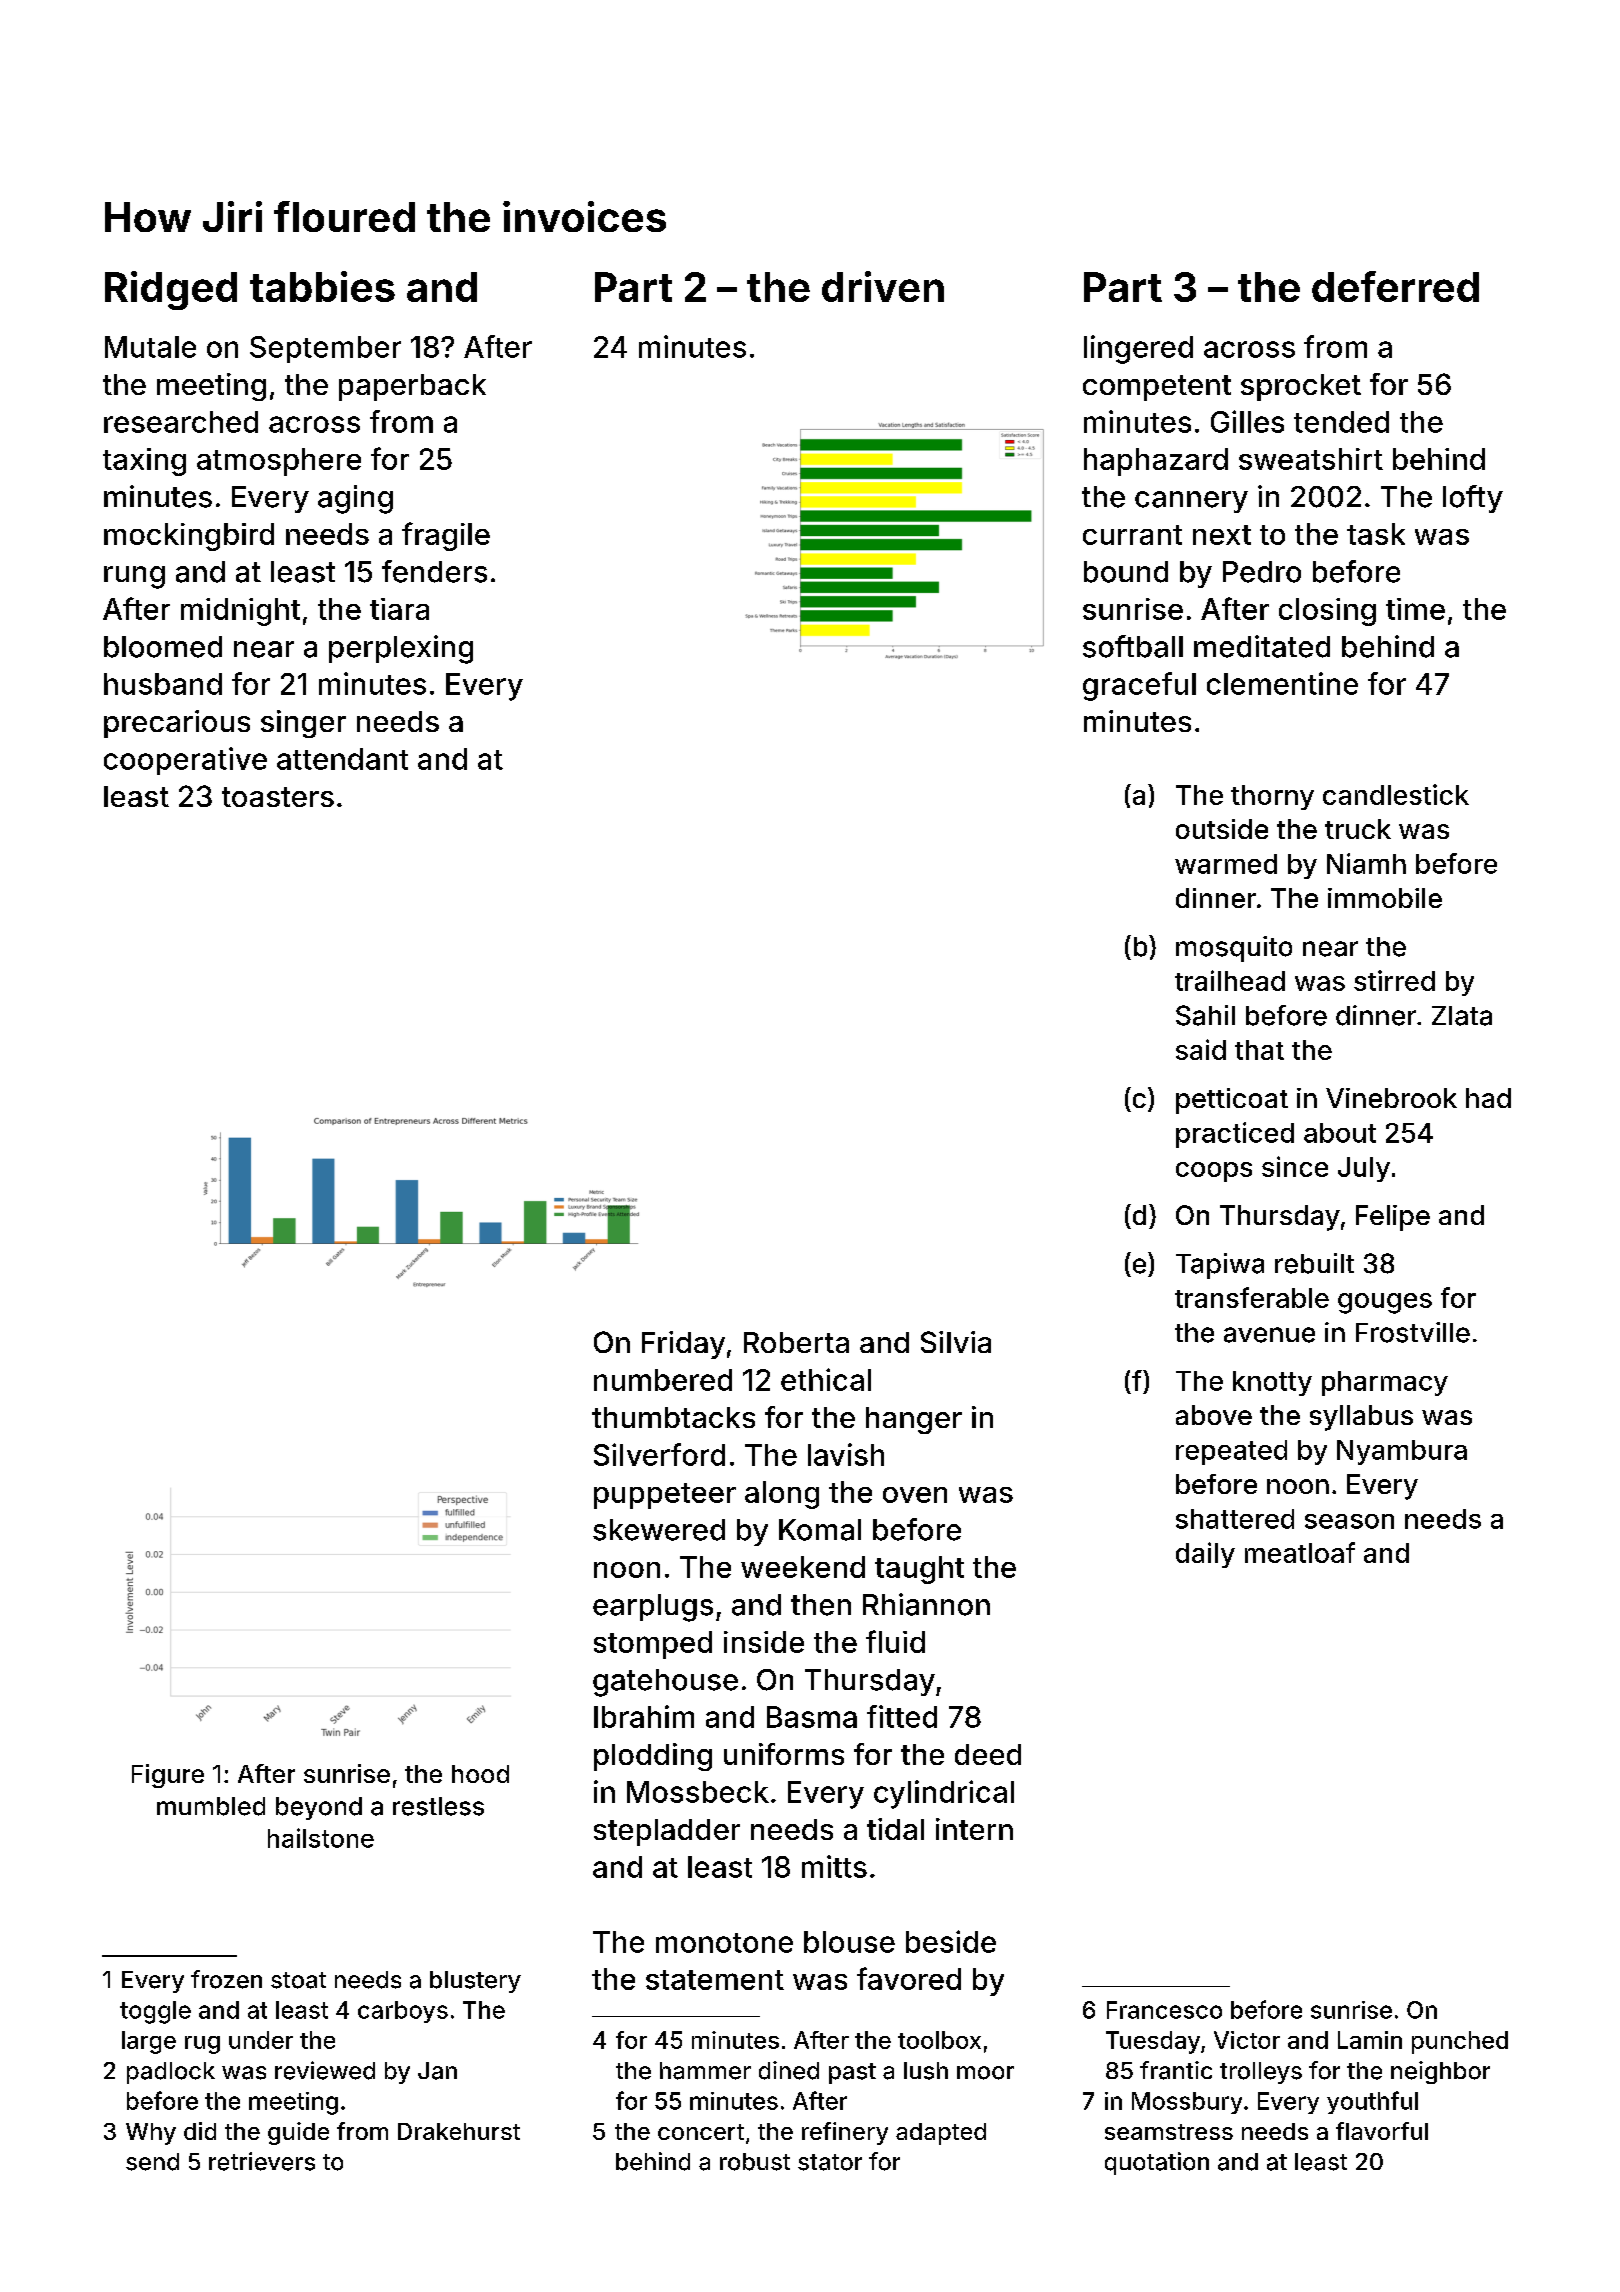 This page has width=1620, height=2292. What do you see at coordinates (673, 1417) in the page?
I see `thumbtacks` at bounding box center [673, 1417].
